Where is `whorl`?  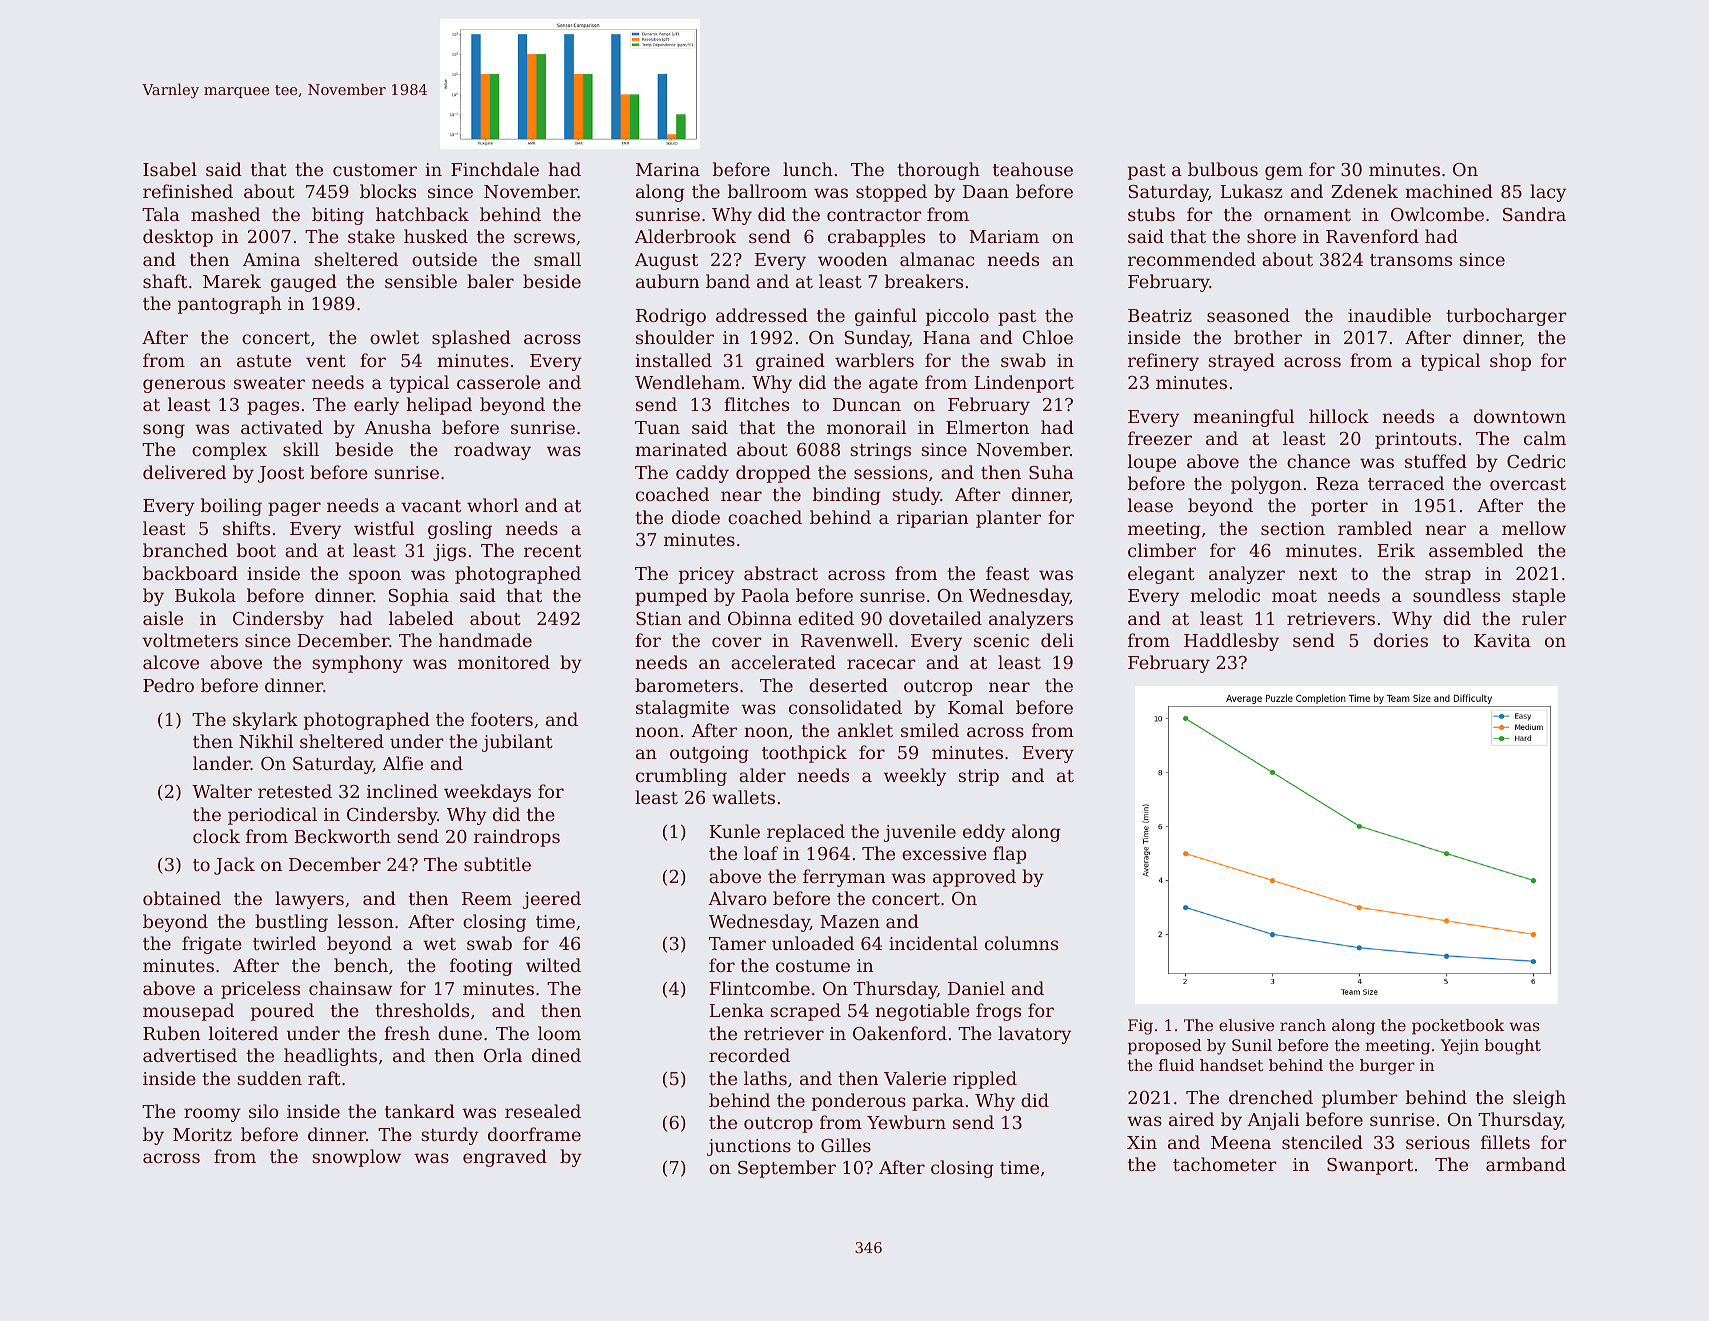
whorl is located at coordinates (492, 505).
